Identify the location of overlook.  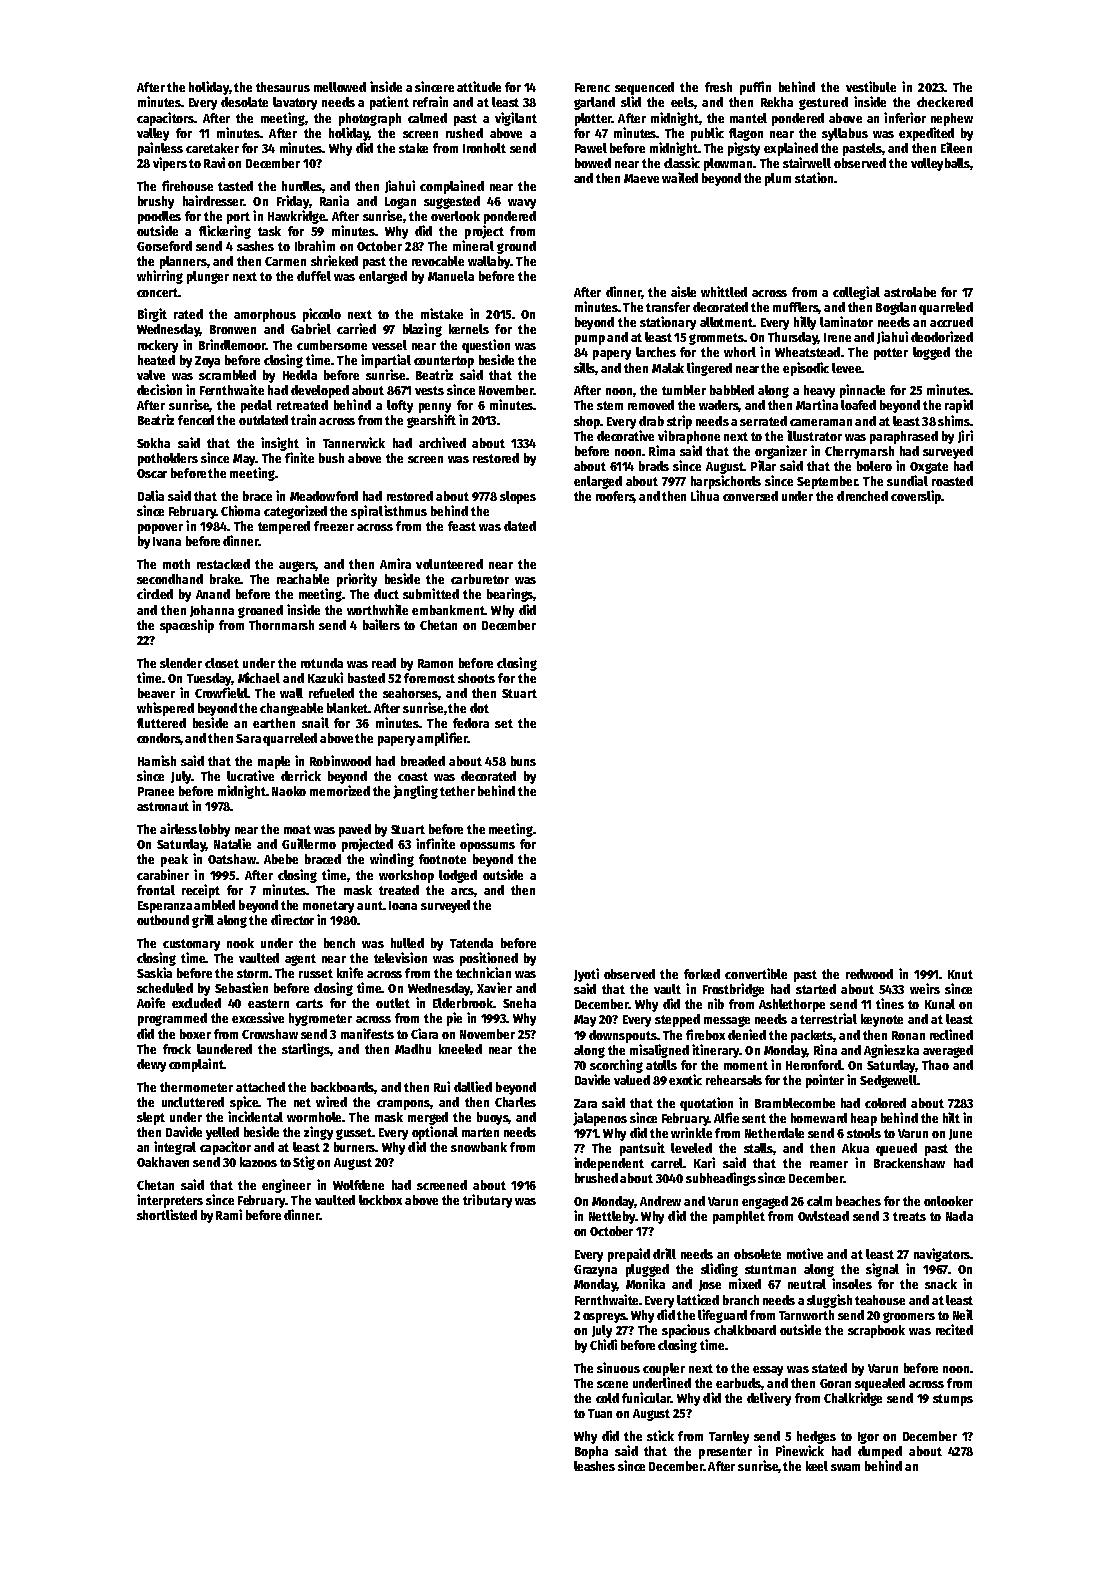
(455, 216).
